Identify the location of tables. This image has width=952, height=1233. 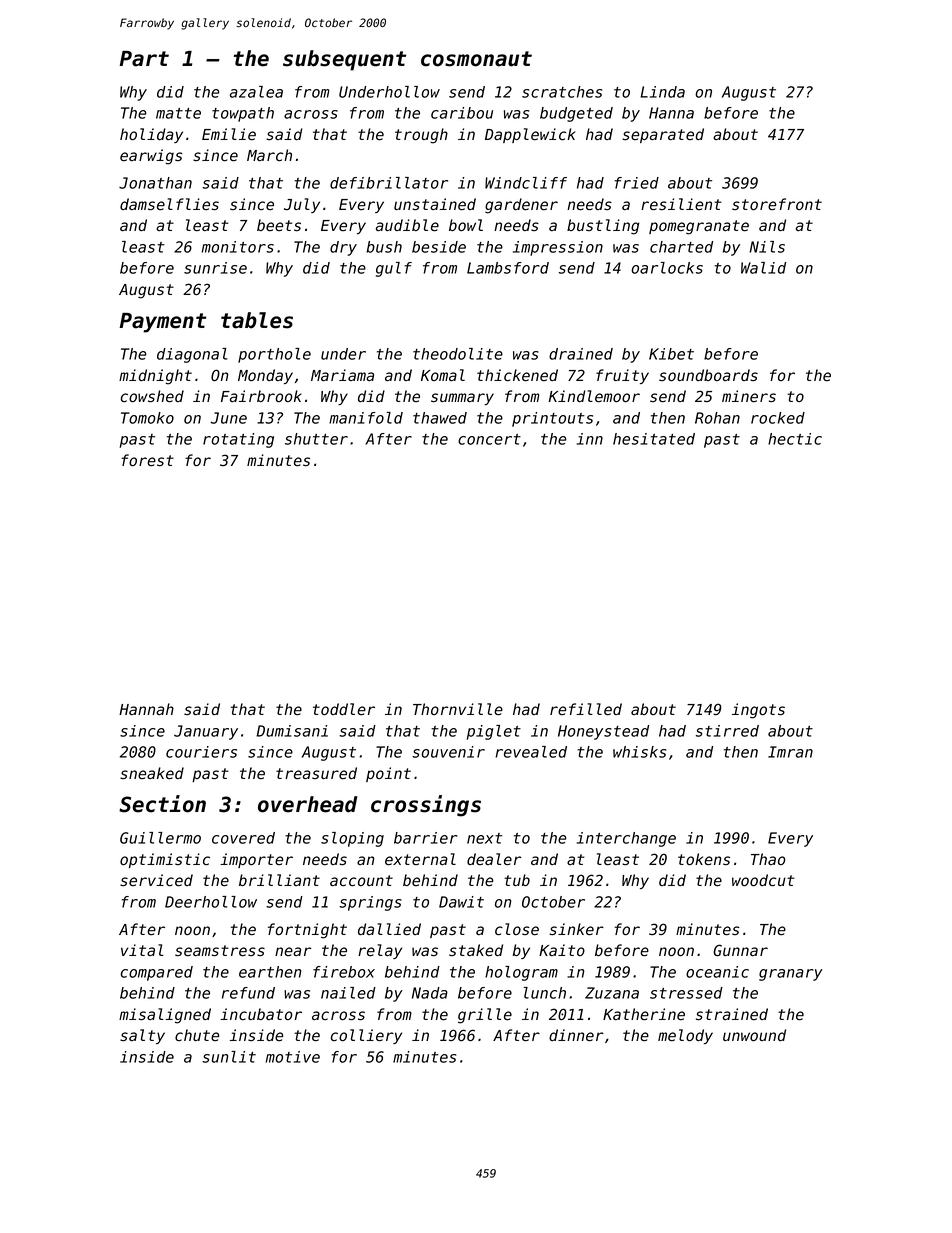
(257, 320).
